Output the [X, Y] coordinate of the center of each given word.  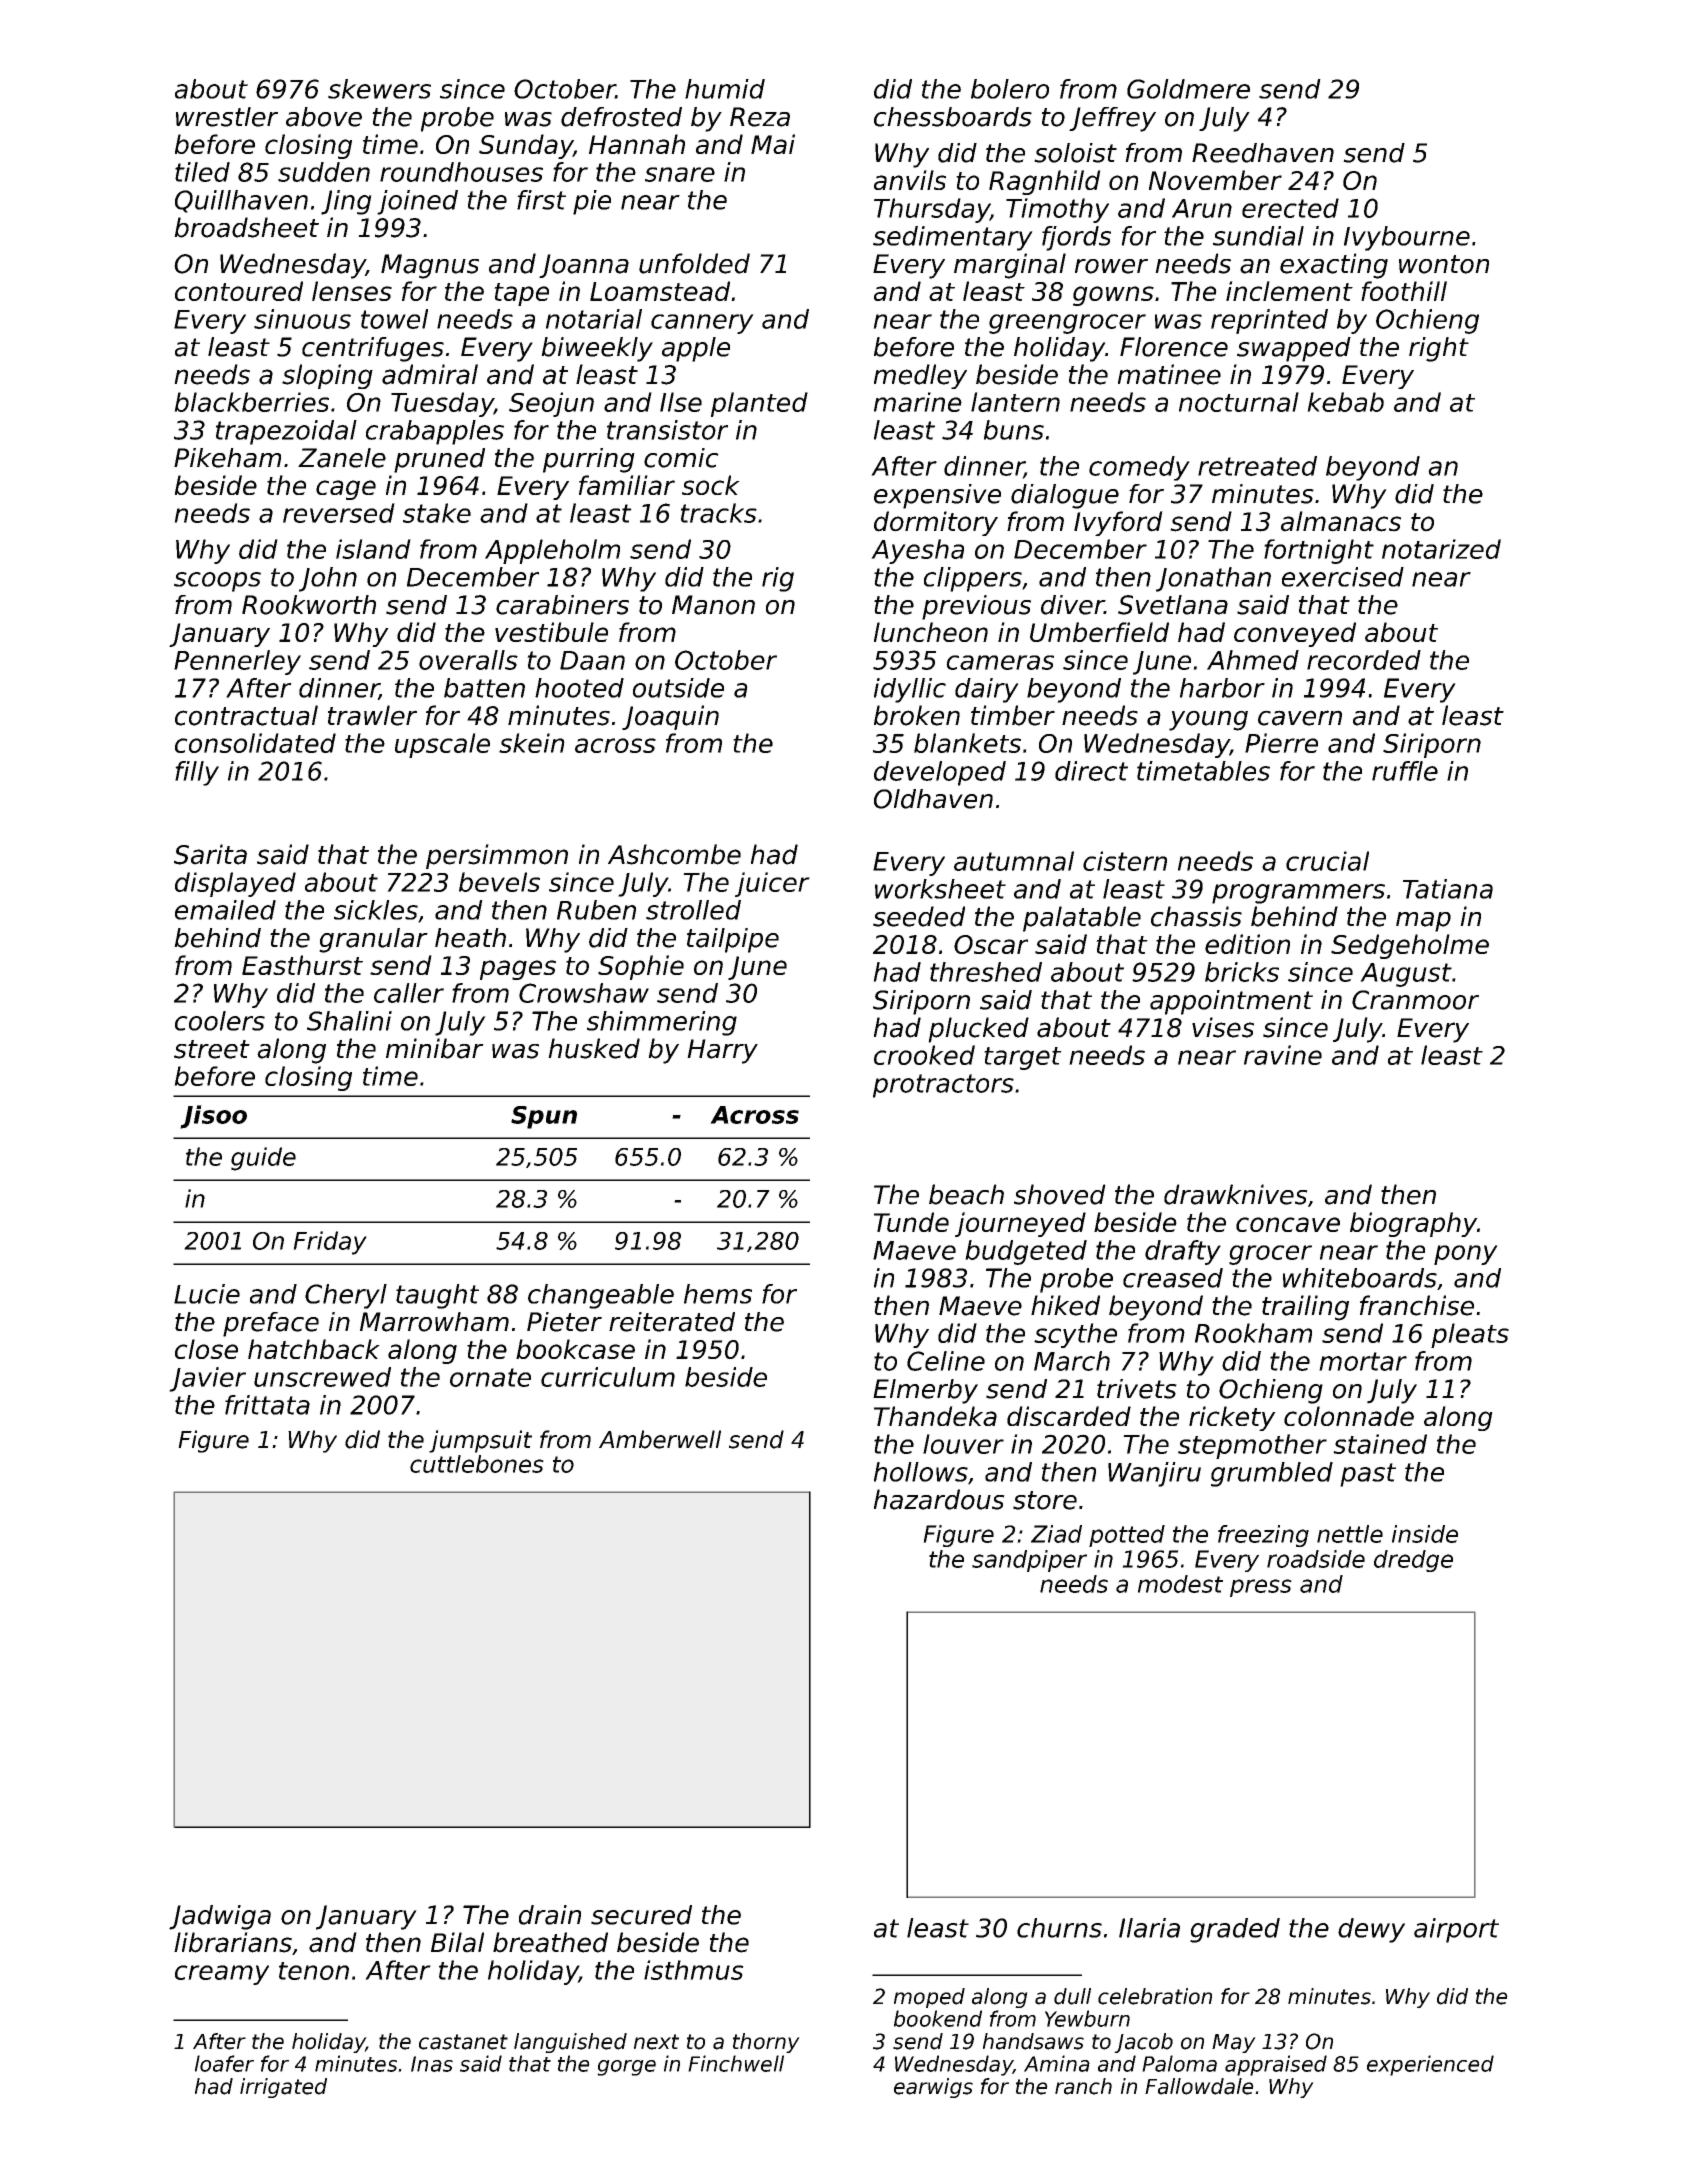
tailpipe [733, 940]
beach [966, 1194]
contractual [246, 715]
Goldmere [1188, 89]
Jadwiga [220, 1917]
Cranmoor [1415, 1000]
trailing [1305, 1308]
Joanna [584, 266]
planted [759, 404]
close [206, 1349]
